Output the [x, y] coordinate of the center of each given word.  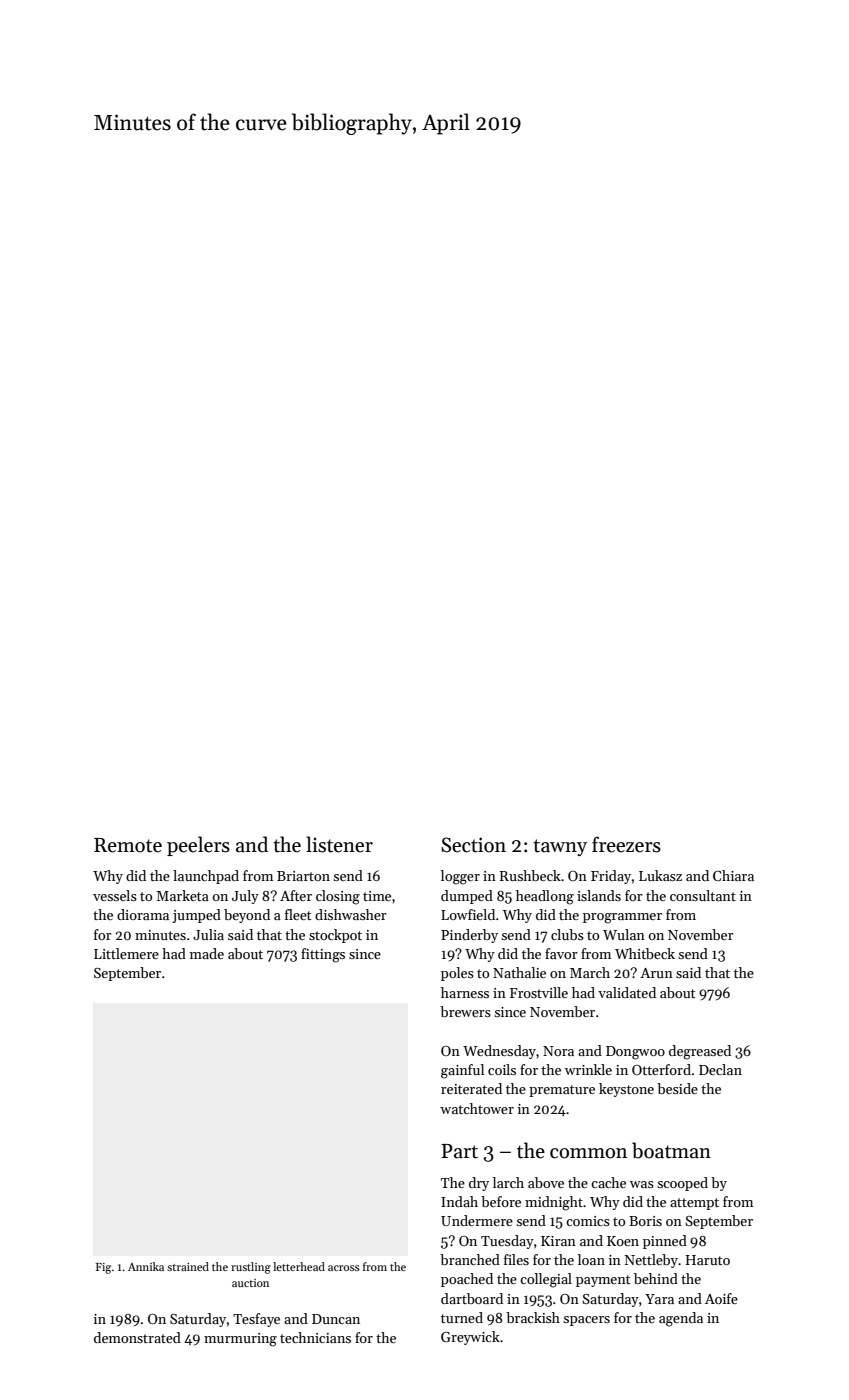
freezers [626, 844]
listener [339, 844]
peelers [198, 846]
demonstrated [137, 1337]
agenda [681, 1319]
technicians [315, 1337]
